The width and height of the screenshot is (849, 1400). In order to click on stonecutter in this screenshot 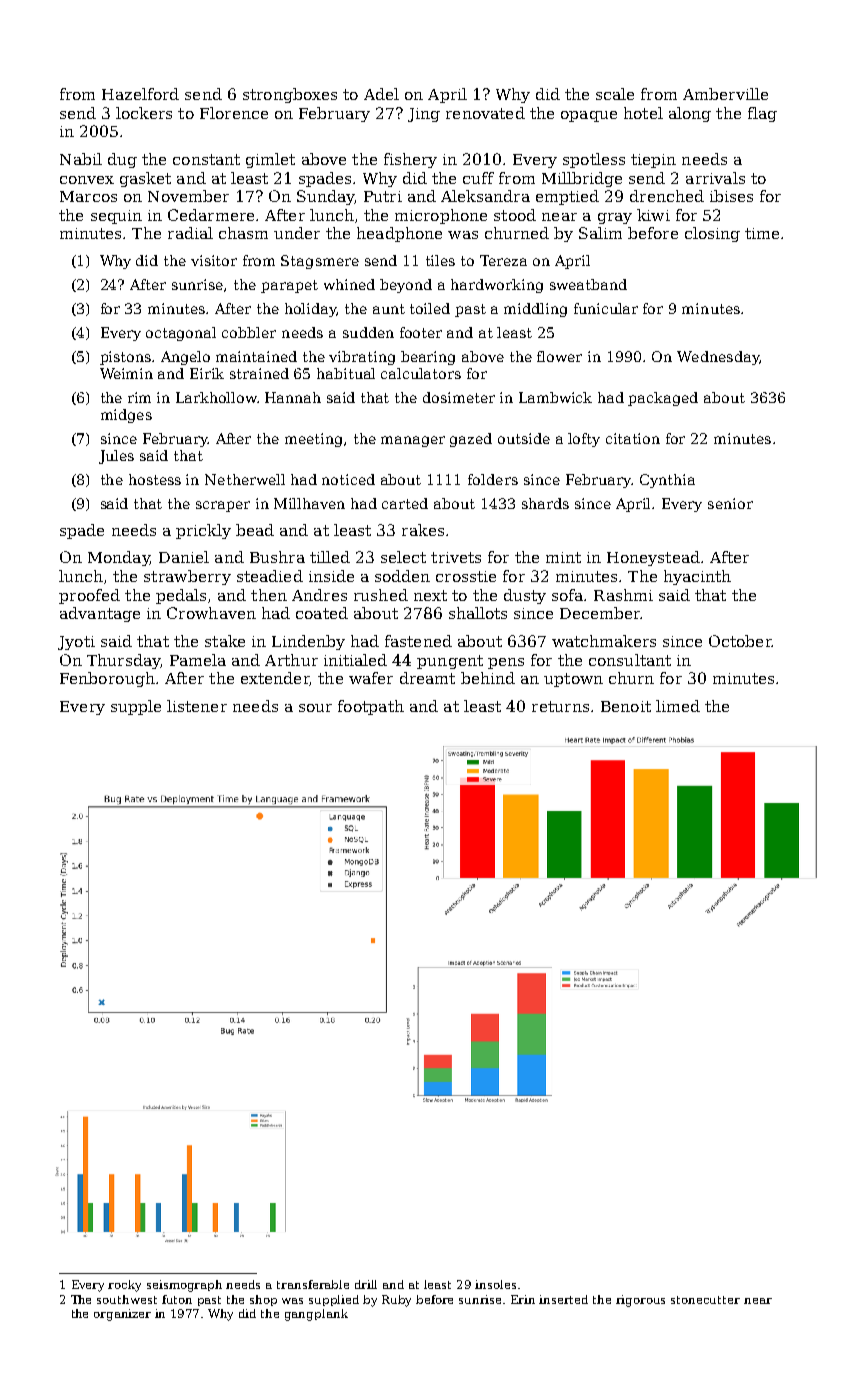, I will do `click(705, 1300)`.
